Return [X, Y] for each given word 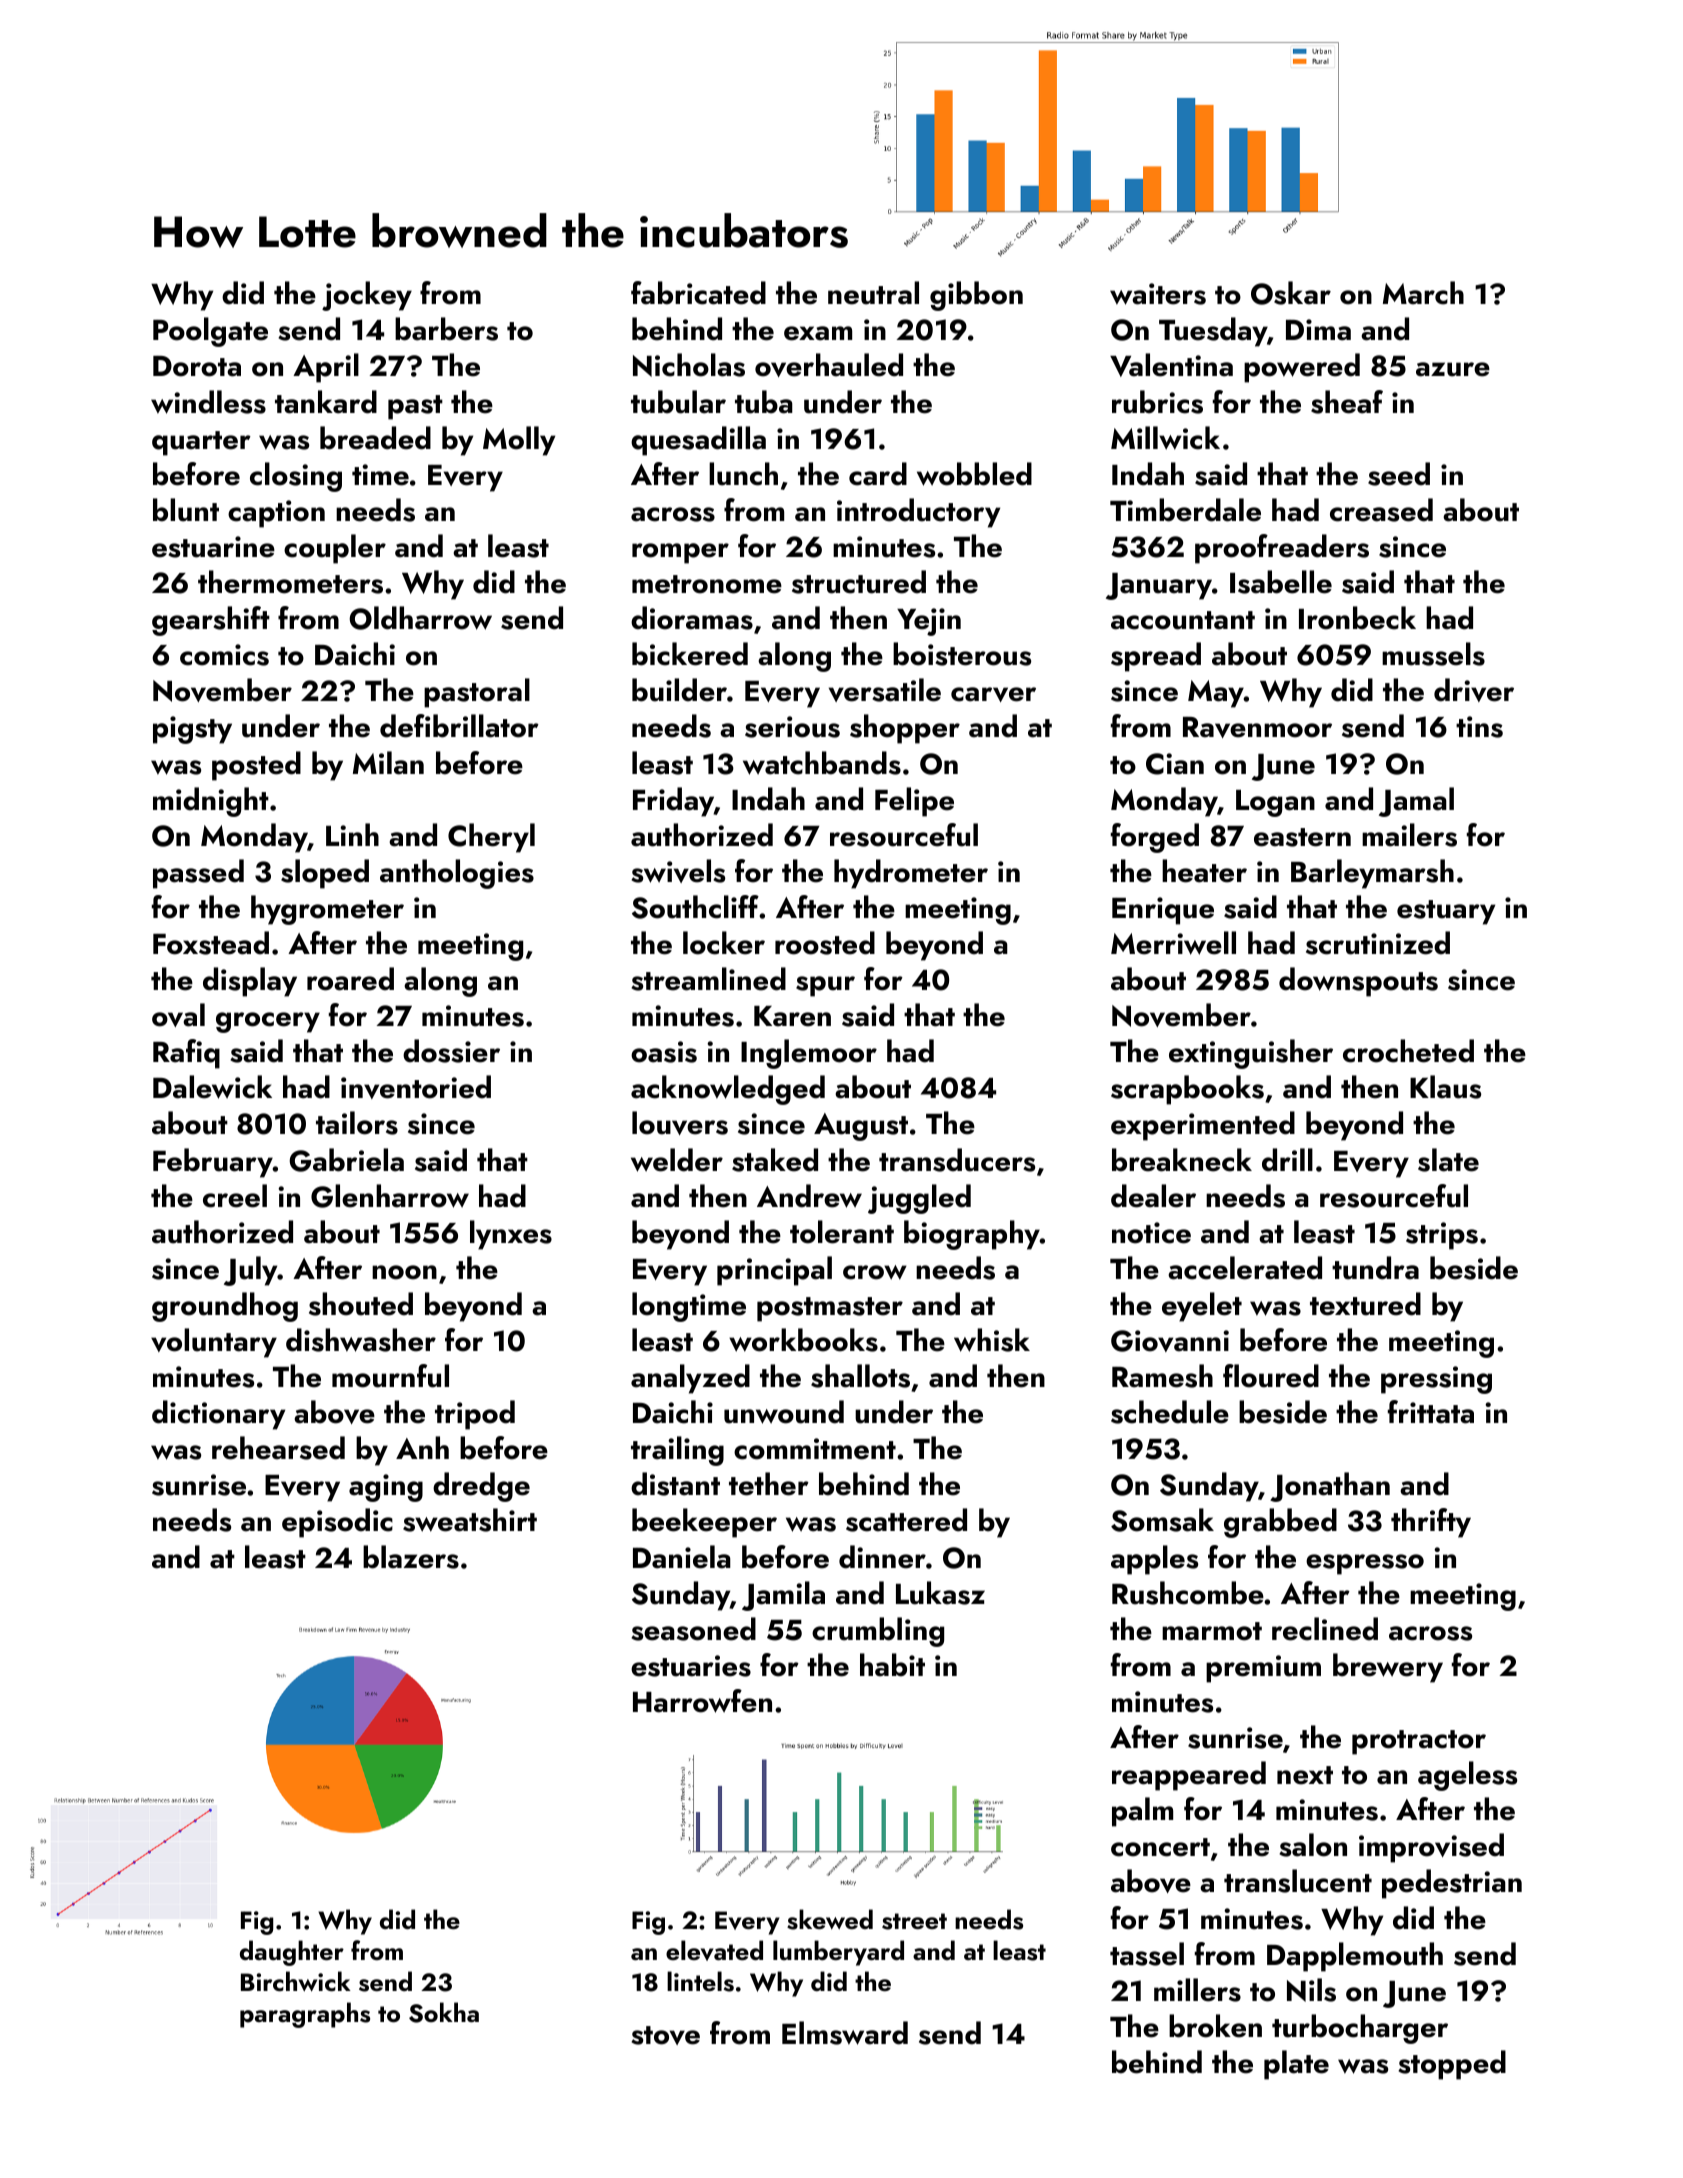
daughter [292, 1953]
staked [775, 1160]
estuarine [213, 547]
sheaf [1347, 402]
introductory [918, 513]
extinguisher [1251, 1054]
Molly [519, 441]
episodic [337, 1523]
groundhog [225, 1307]
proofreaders [1282, 549]
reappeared [1189, 1776]
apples [1154, 1560]
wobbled [974, 474]
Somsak [1162, 1520]
